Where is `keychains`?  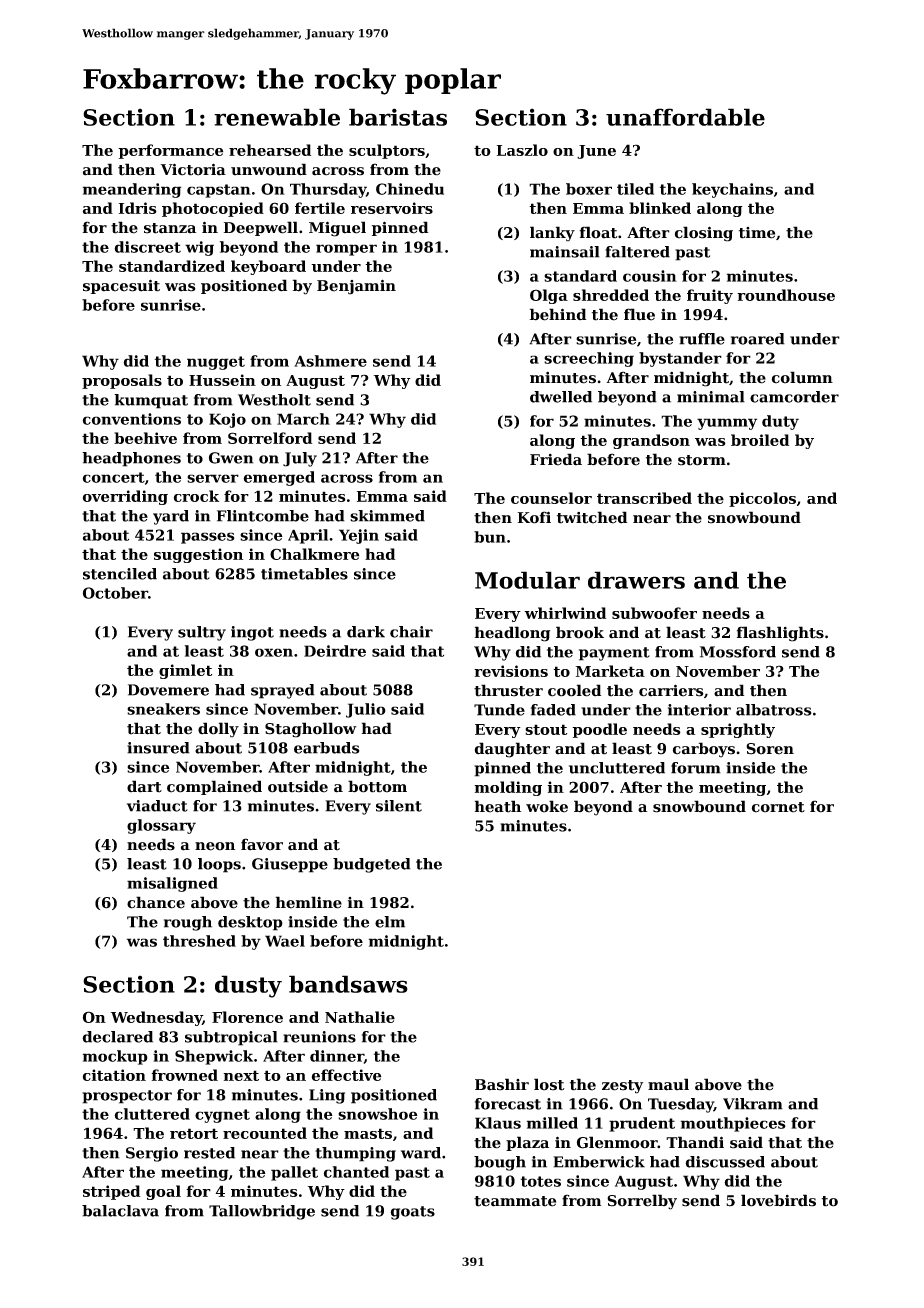
keychains is located at coordinates (732, 190).
